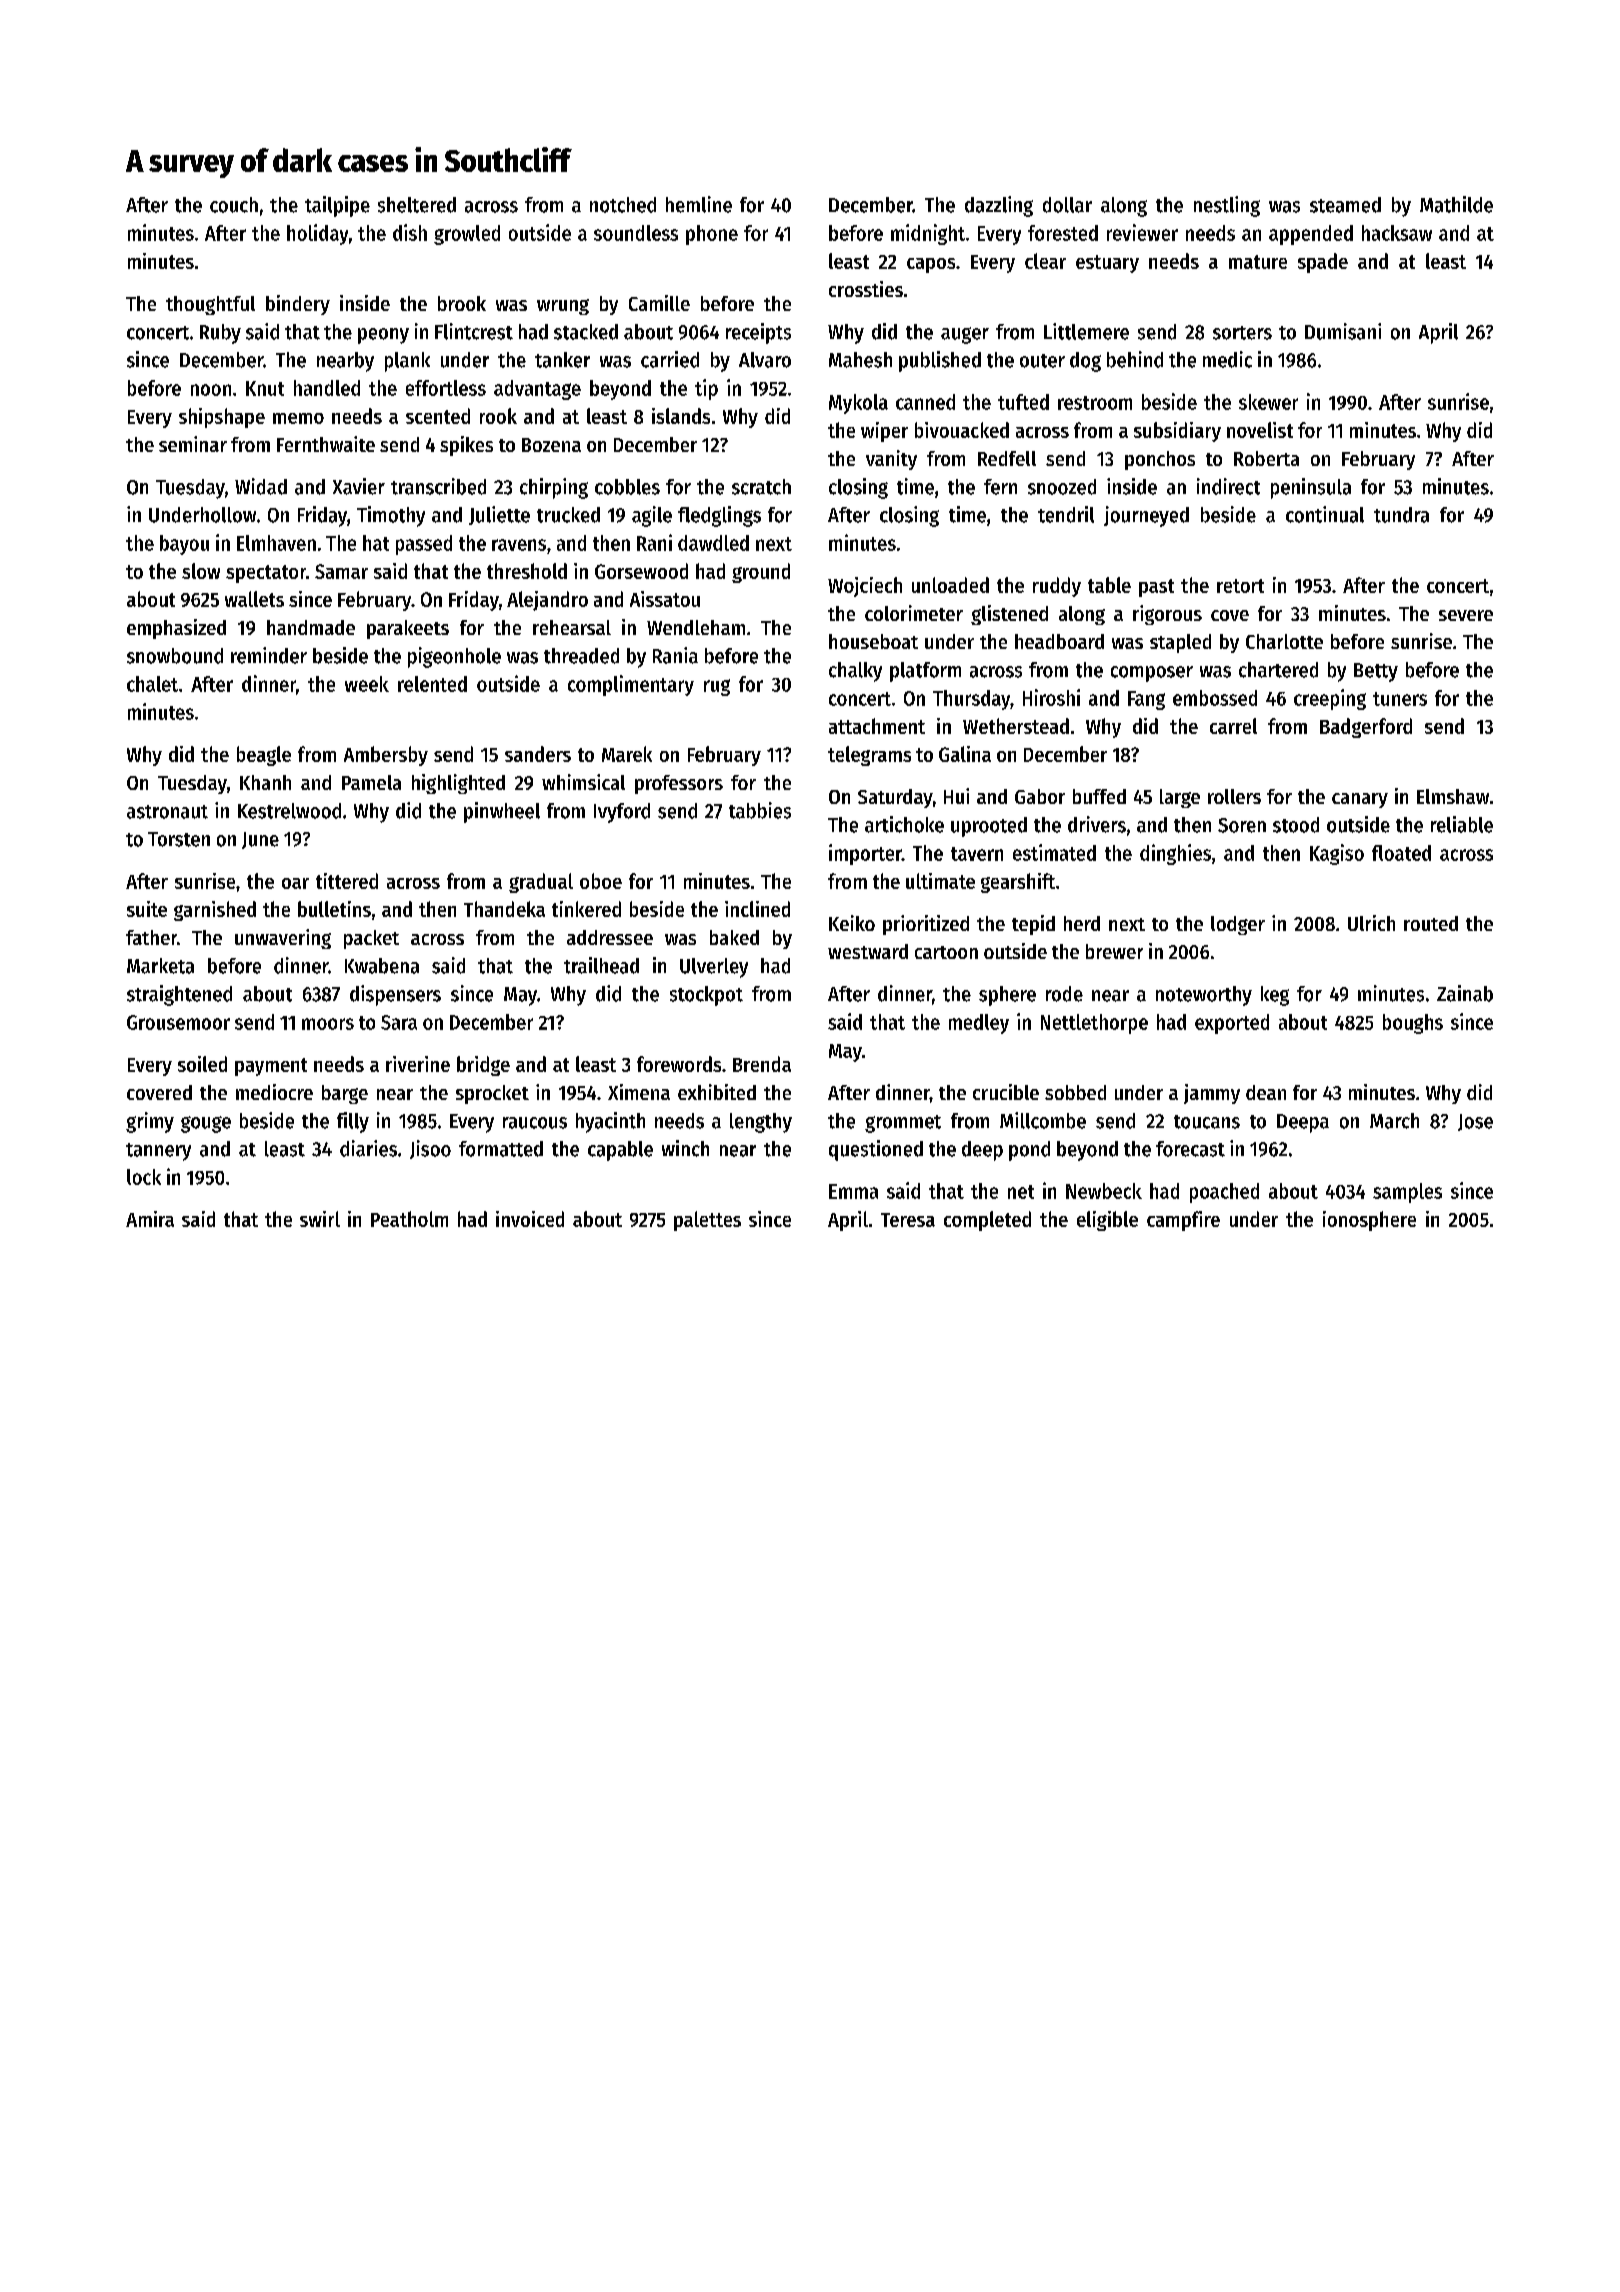  I want to click on carrel, so click(1233, 726).
